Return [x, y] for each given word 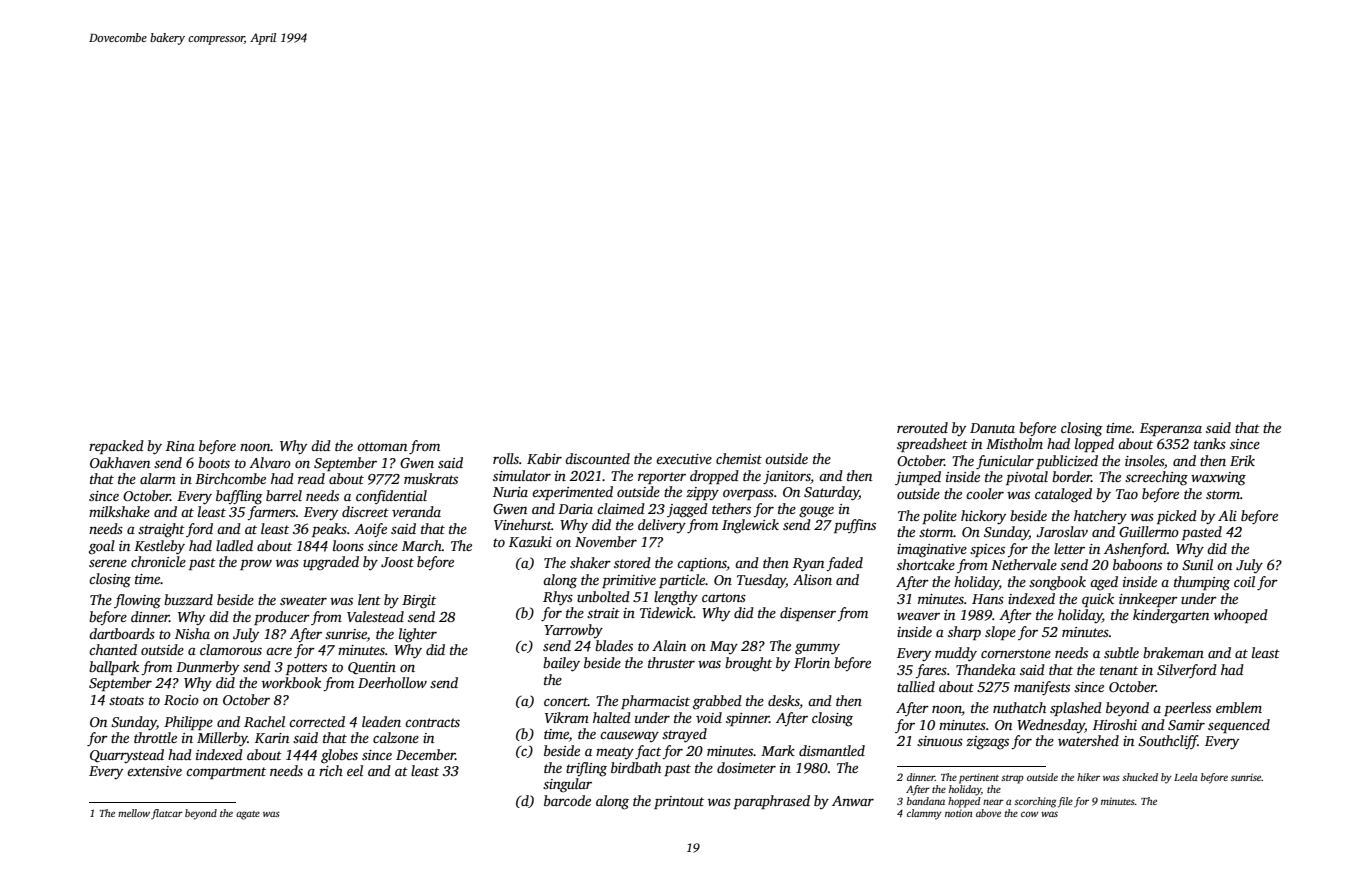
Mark [778, 750]
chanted [113, 649]
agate [248, 815]
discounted [597, 458]
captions [702, 564]
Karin [272, 738]
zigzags [987, 743]
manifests [1042, 688]
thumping [1202, 583]
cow [1029, 814]
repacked [116, 447]
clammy [924, 814]
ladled [234, 545]
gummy [817, 649]
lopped [1094, 445]
